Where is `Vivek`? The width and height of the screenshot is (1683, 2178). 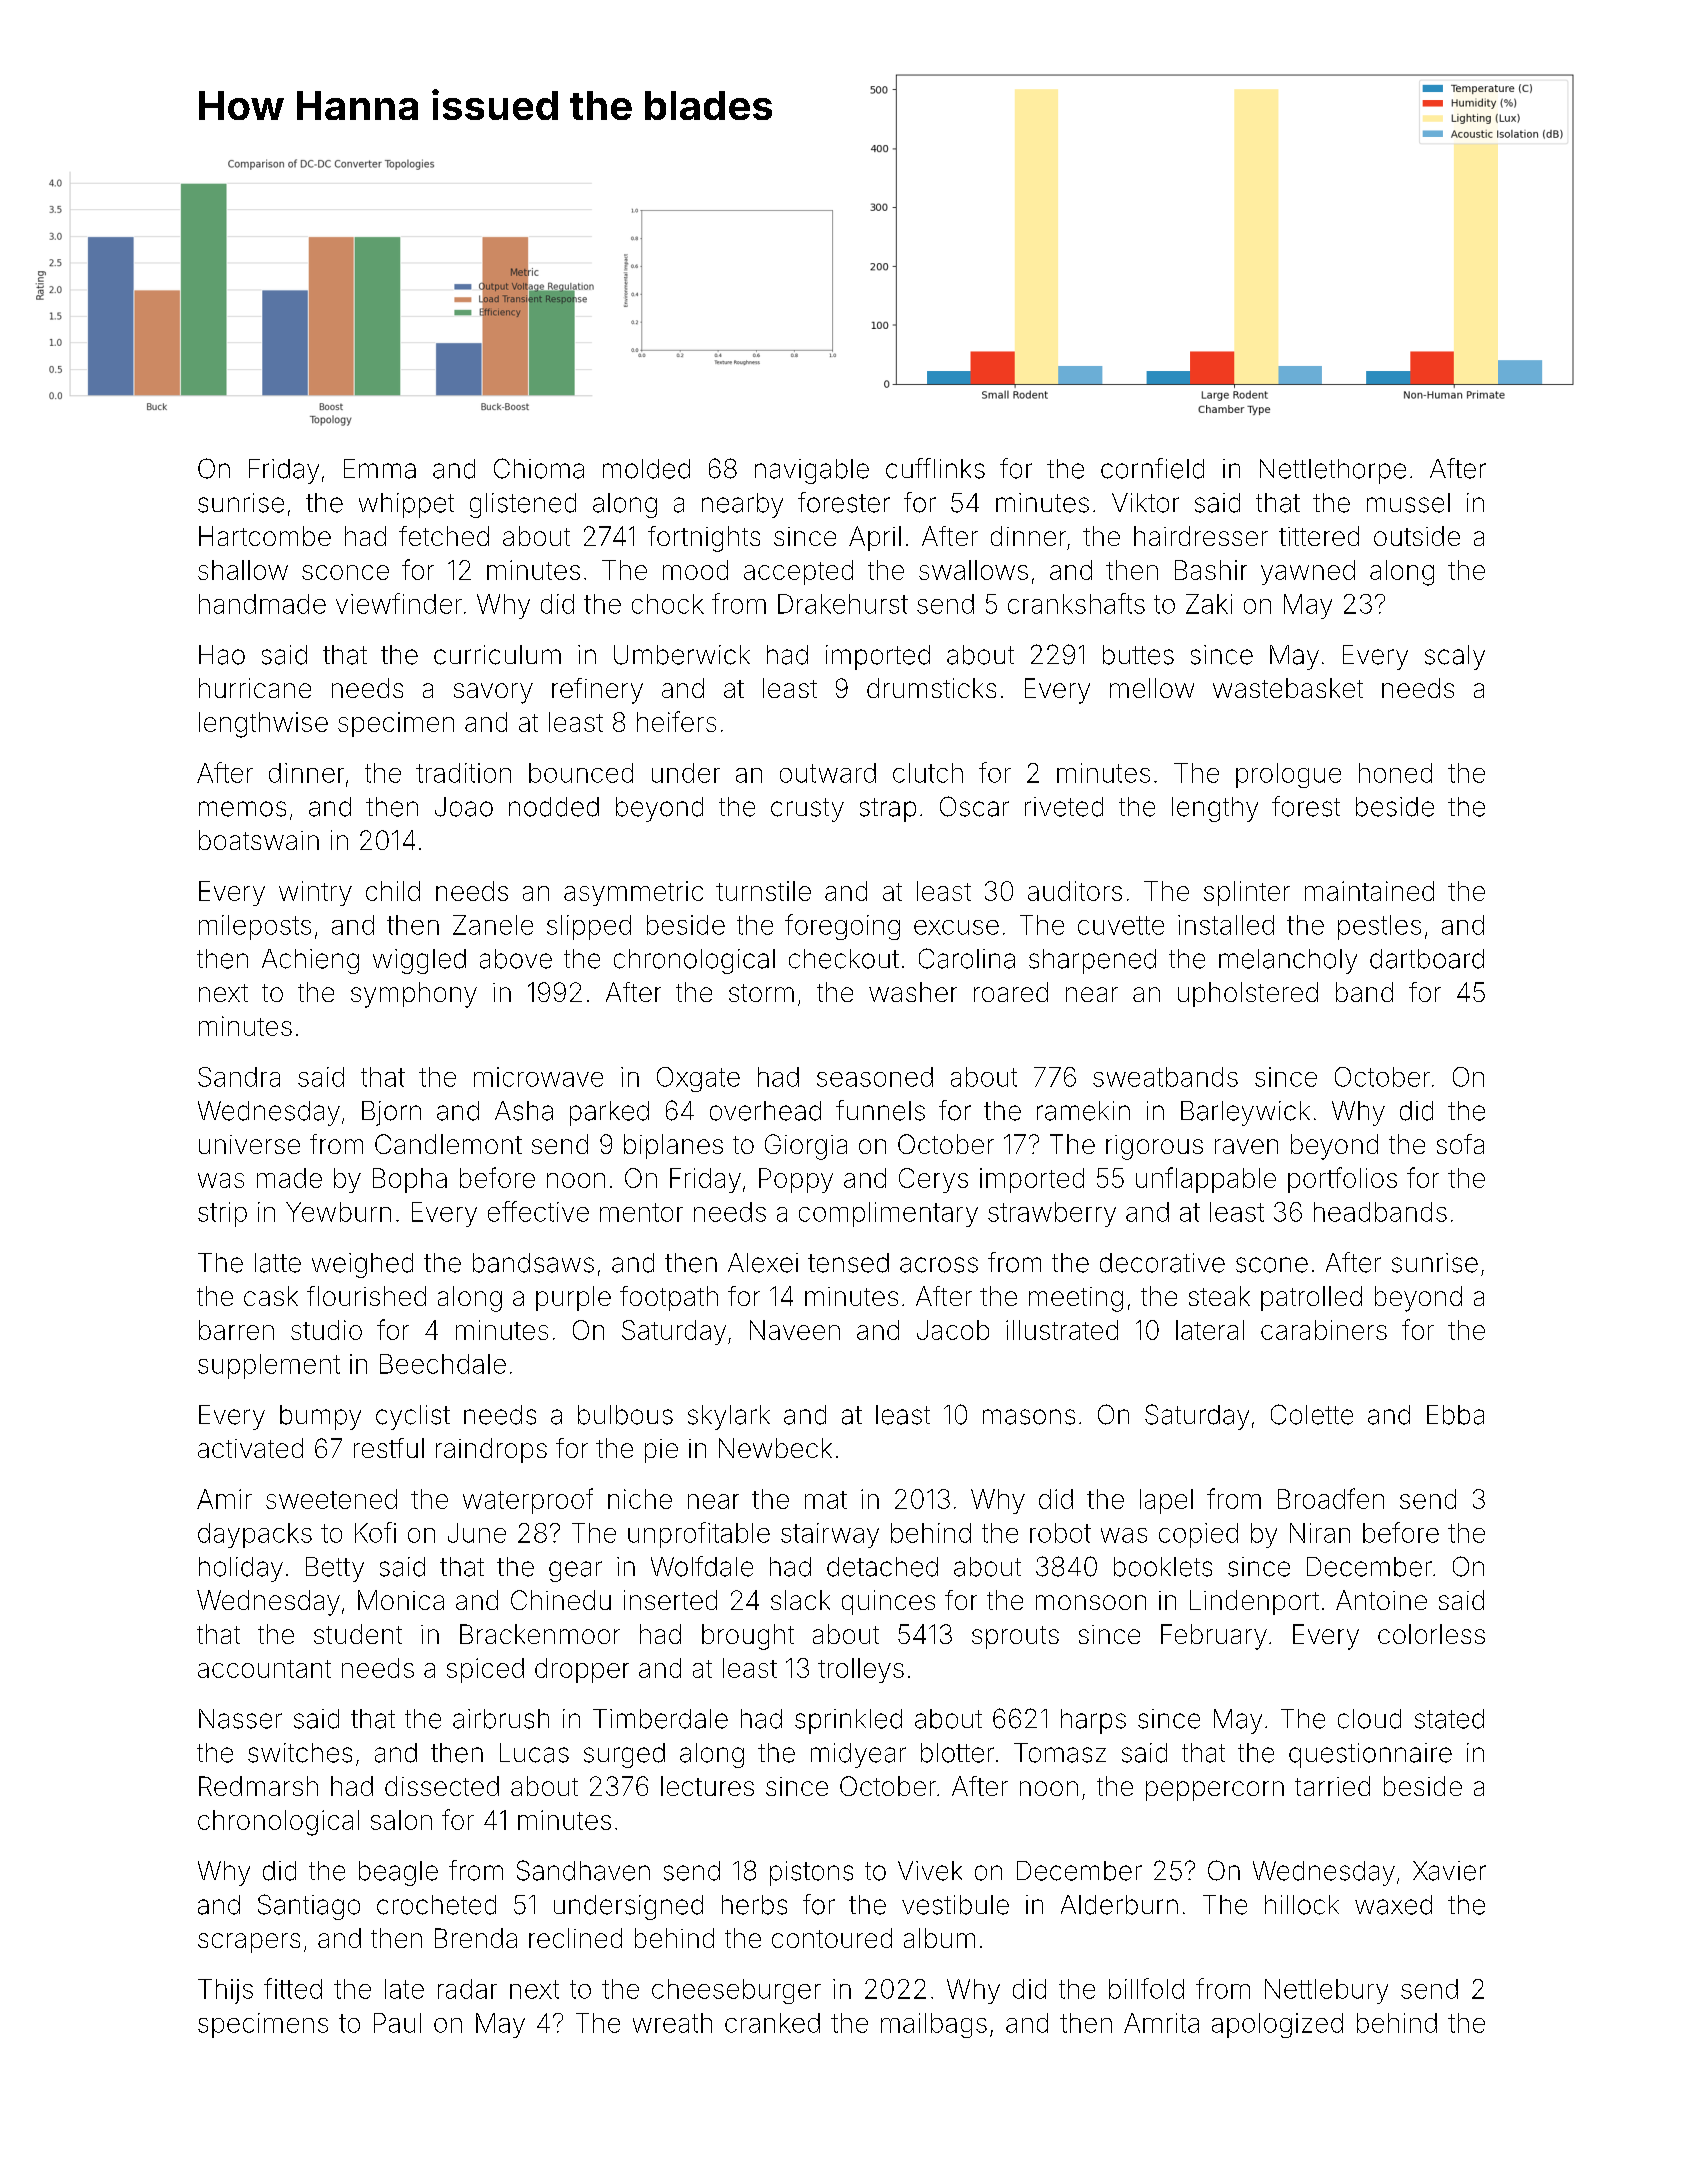
Vivek is located at coordinates (930, 1871).
